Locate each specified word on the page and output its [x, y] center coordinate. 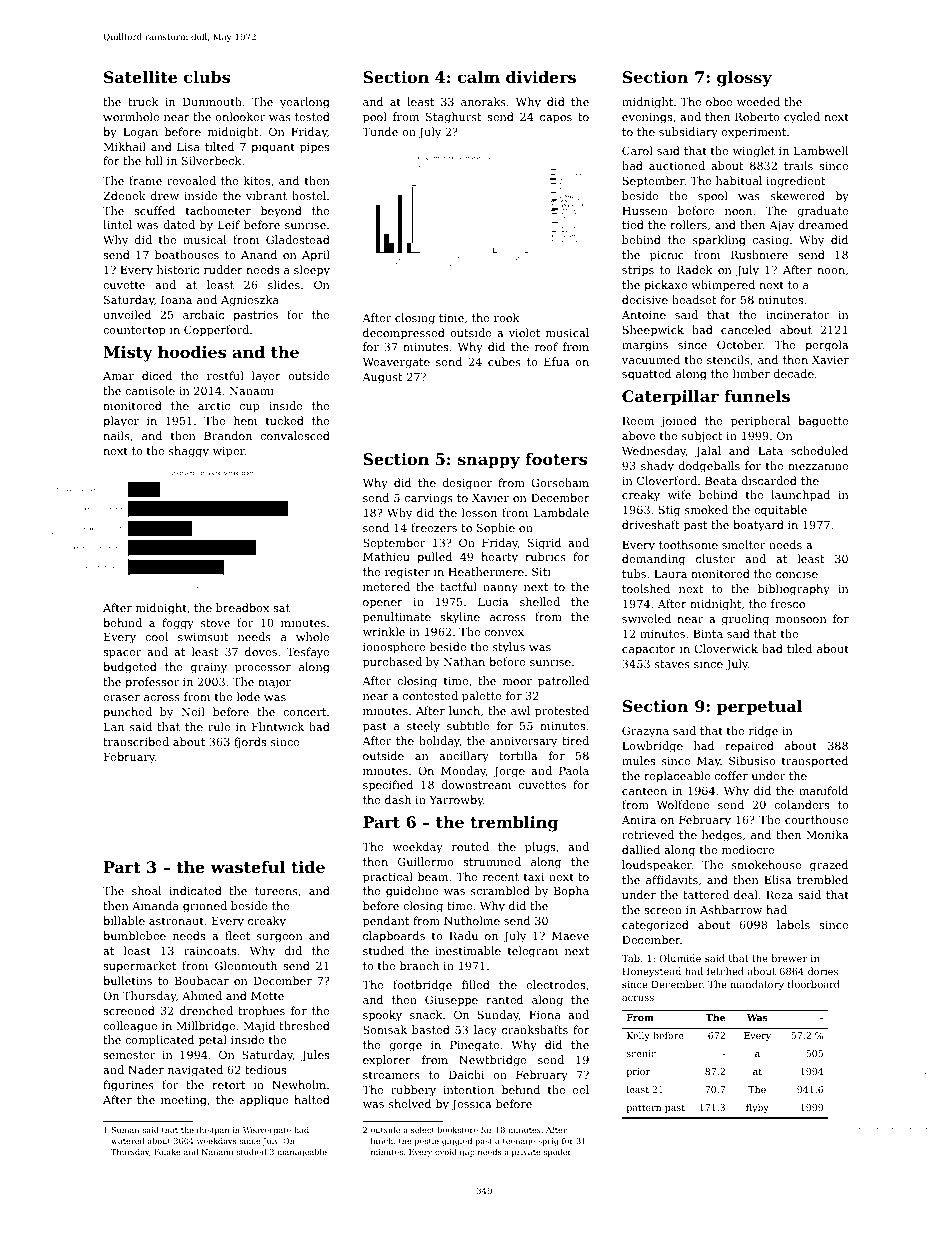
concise [797, 574]
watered [127, 1141]
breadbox [242, 607]
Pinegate [474, 1046]
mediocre [748, 849]
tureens [276, 891]
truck [143, 101]
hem [245, 420]
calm [479, 77]
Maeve [570, 936]
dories [823, 971]
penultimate [397, 618]
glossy [744, 79]
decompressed [404, 334]
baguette [823, 422]
